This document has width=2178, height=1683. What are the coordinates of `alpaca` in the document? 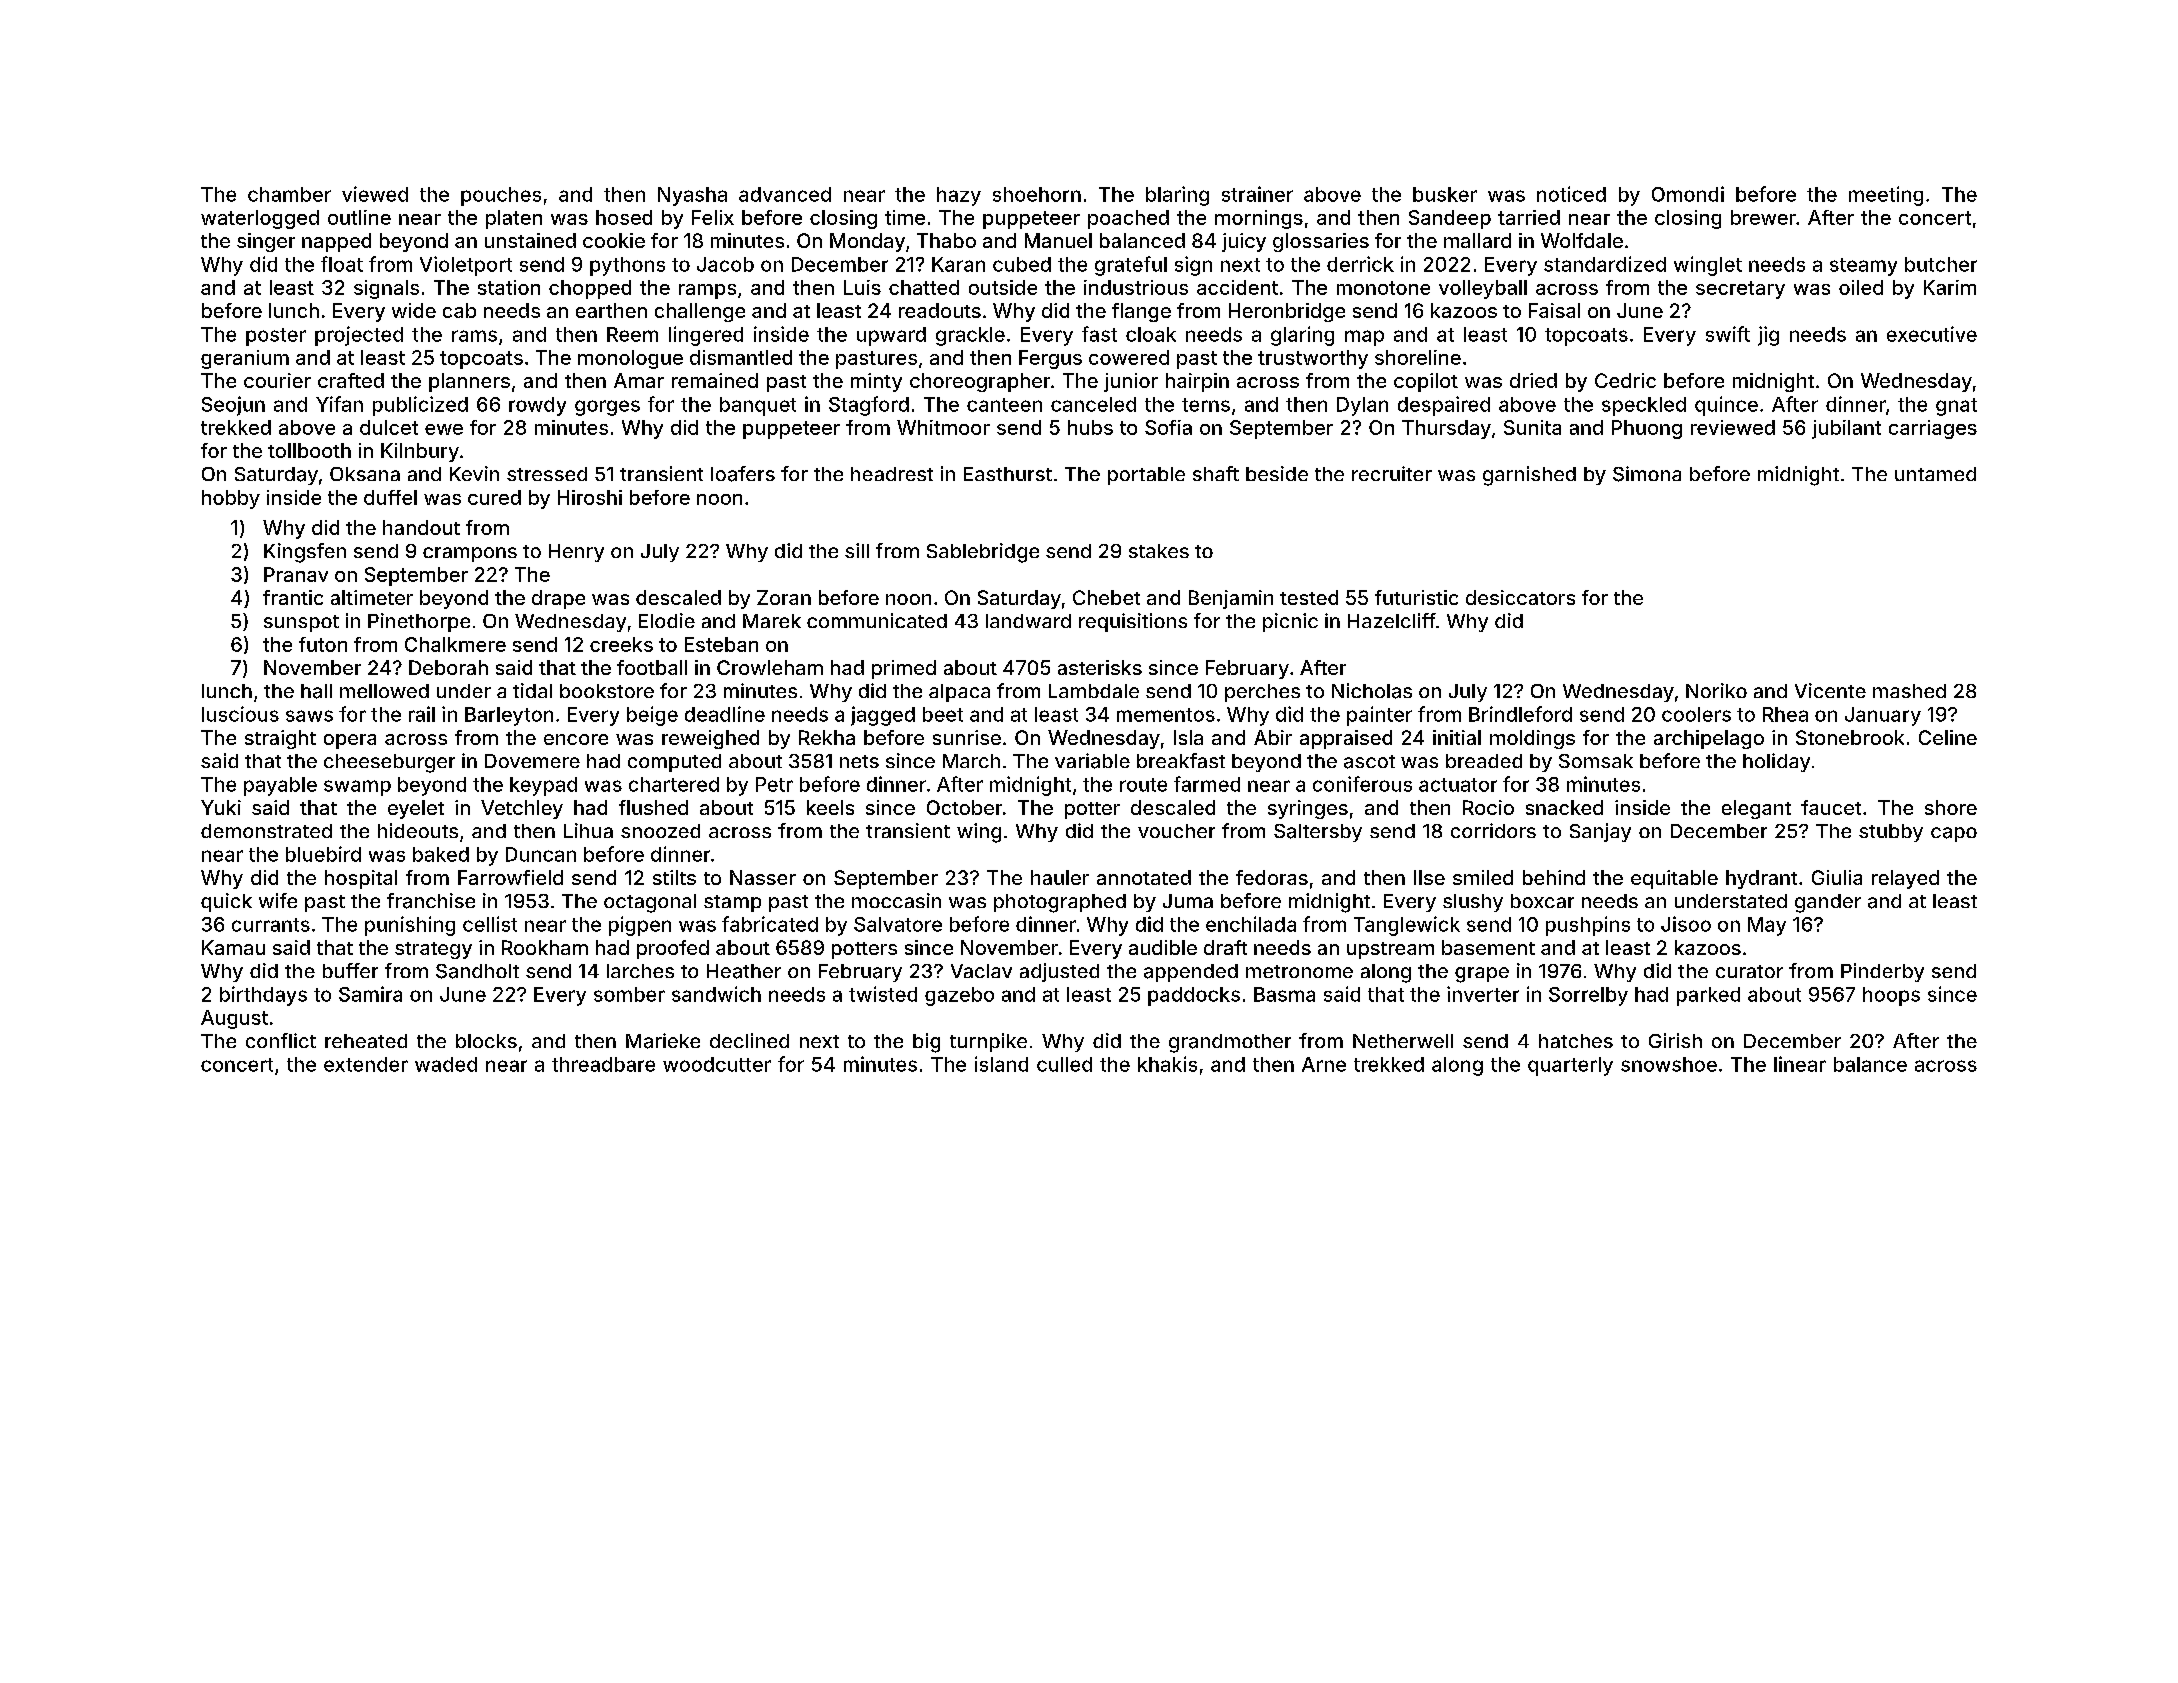 It's located at (959, 693).
